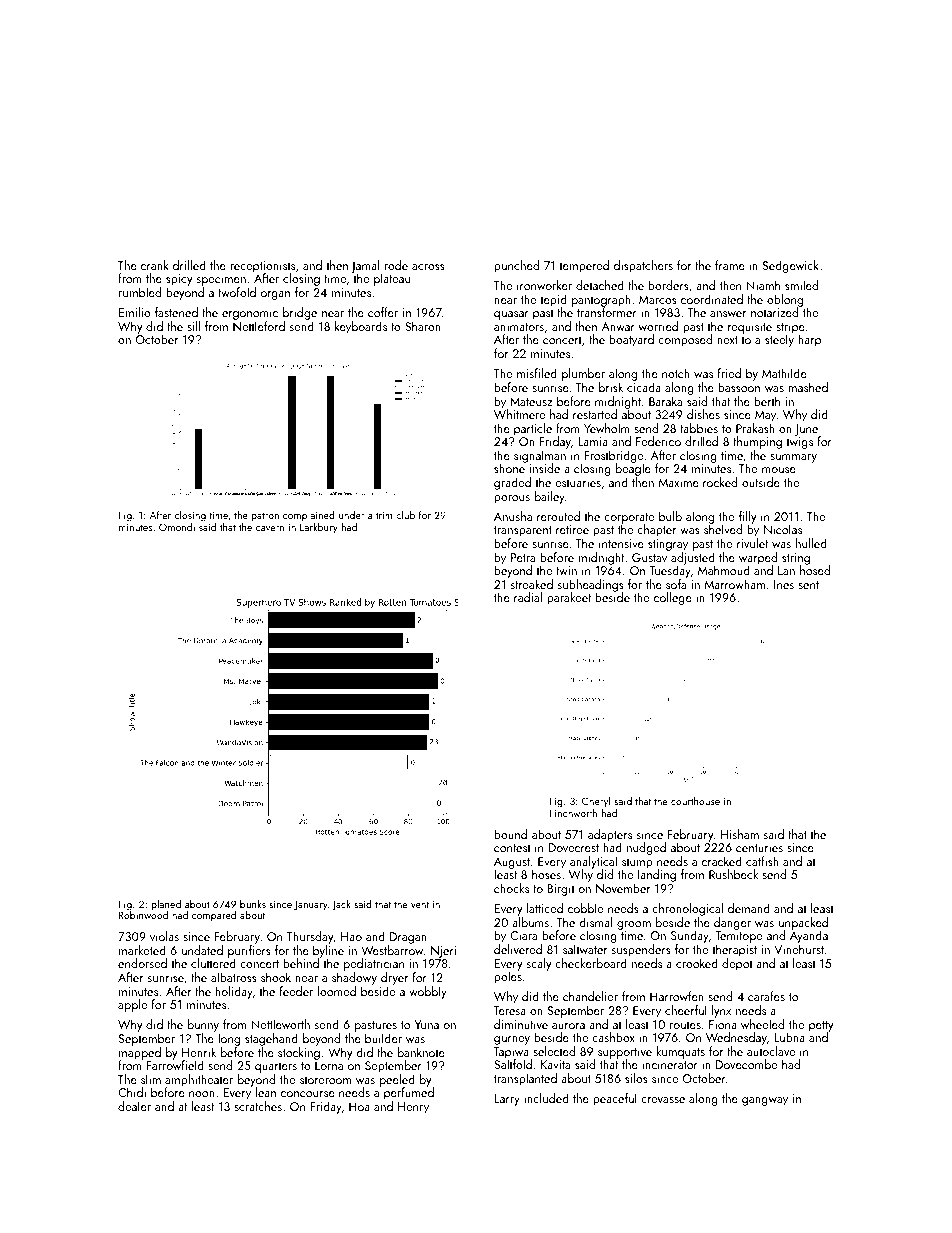 This screenshot has width=952, height=1233. I want to click on endorsed, so click(142, 963).
